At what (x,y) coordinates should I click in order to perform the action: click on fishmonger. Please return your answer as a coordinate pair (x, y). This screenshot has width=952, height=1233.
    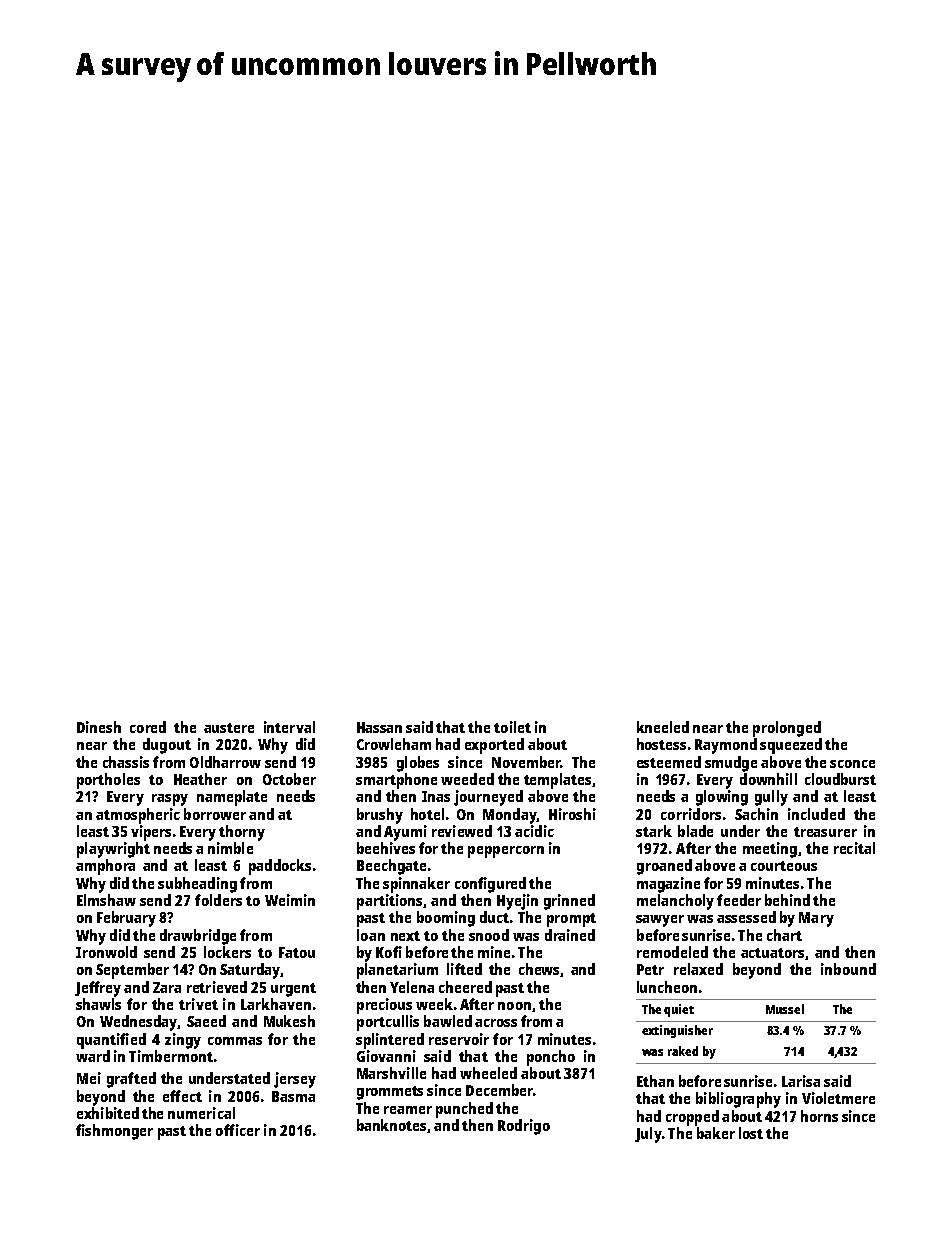
    Looking at the image, I should click on (114, 1132).
